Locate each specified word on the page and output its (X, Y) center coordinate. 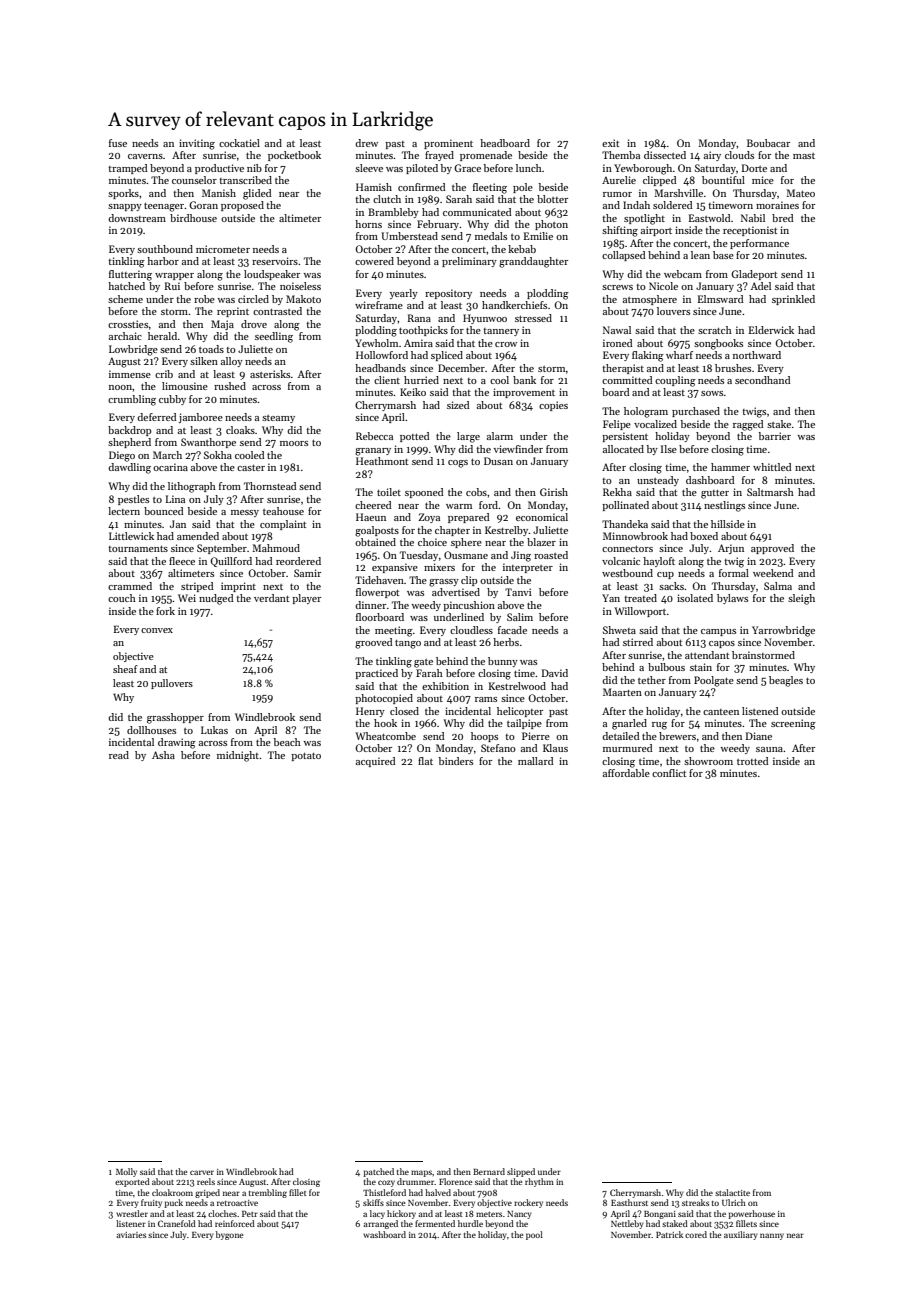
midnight (238, 756)
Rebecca (374, 436)
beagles (786, 681)
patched (378, 1172)
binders (456, 761)
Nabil (753, 218)
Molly (126, 1172)
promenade (486, 156)
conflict (669, 773)
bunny (503, 662)
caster (251, 468)
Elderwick (771, 330)
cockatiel (239, 143)
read (119, 755)
